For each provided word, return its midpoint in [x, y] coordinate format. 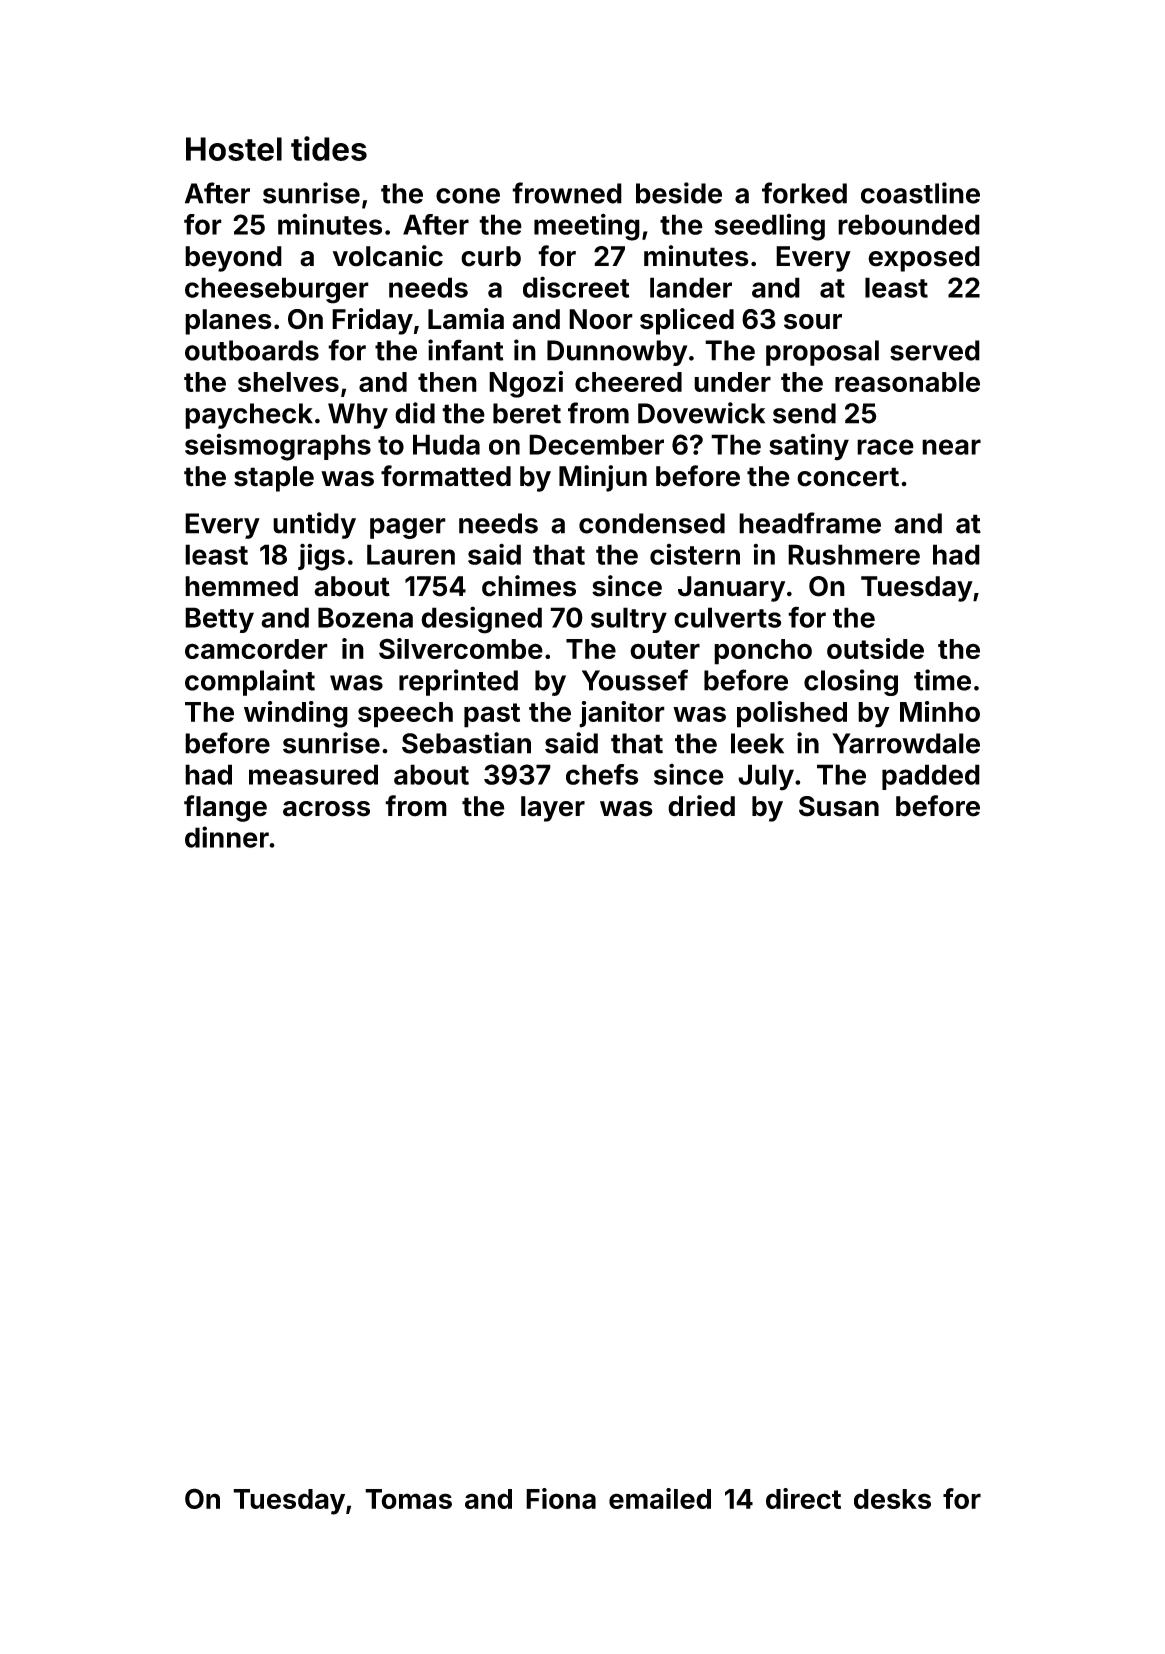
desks [892, 1499]
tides [329, 148]
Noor [601, 319]
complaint [250, 682]
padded [931, 777]
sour [813, 322]
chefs [602, 774]
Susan [839, 806]
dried [701, 806]
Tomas [408, 1499]
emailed [660, 1498]
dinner [227, 837]
